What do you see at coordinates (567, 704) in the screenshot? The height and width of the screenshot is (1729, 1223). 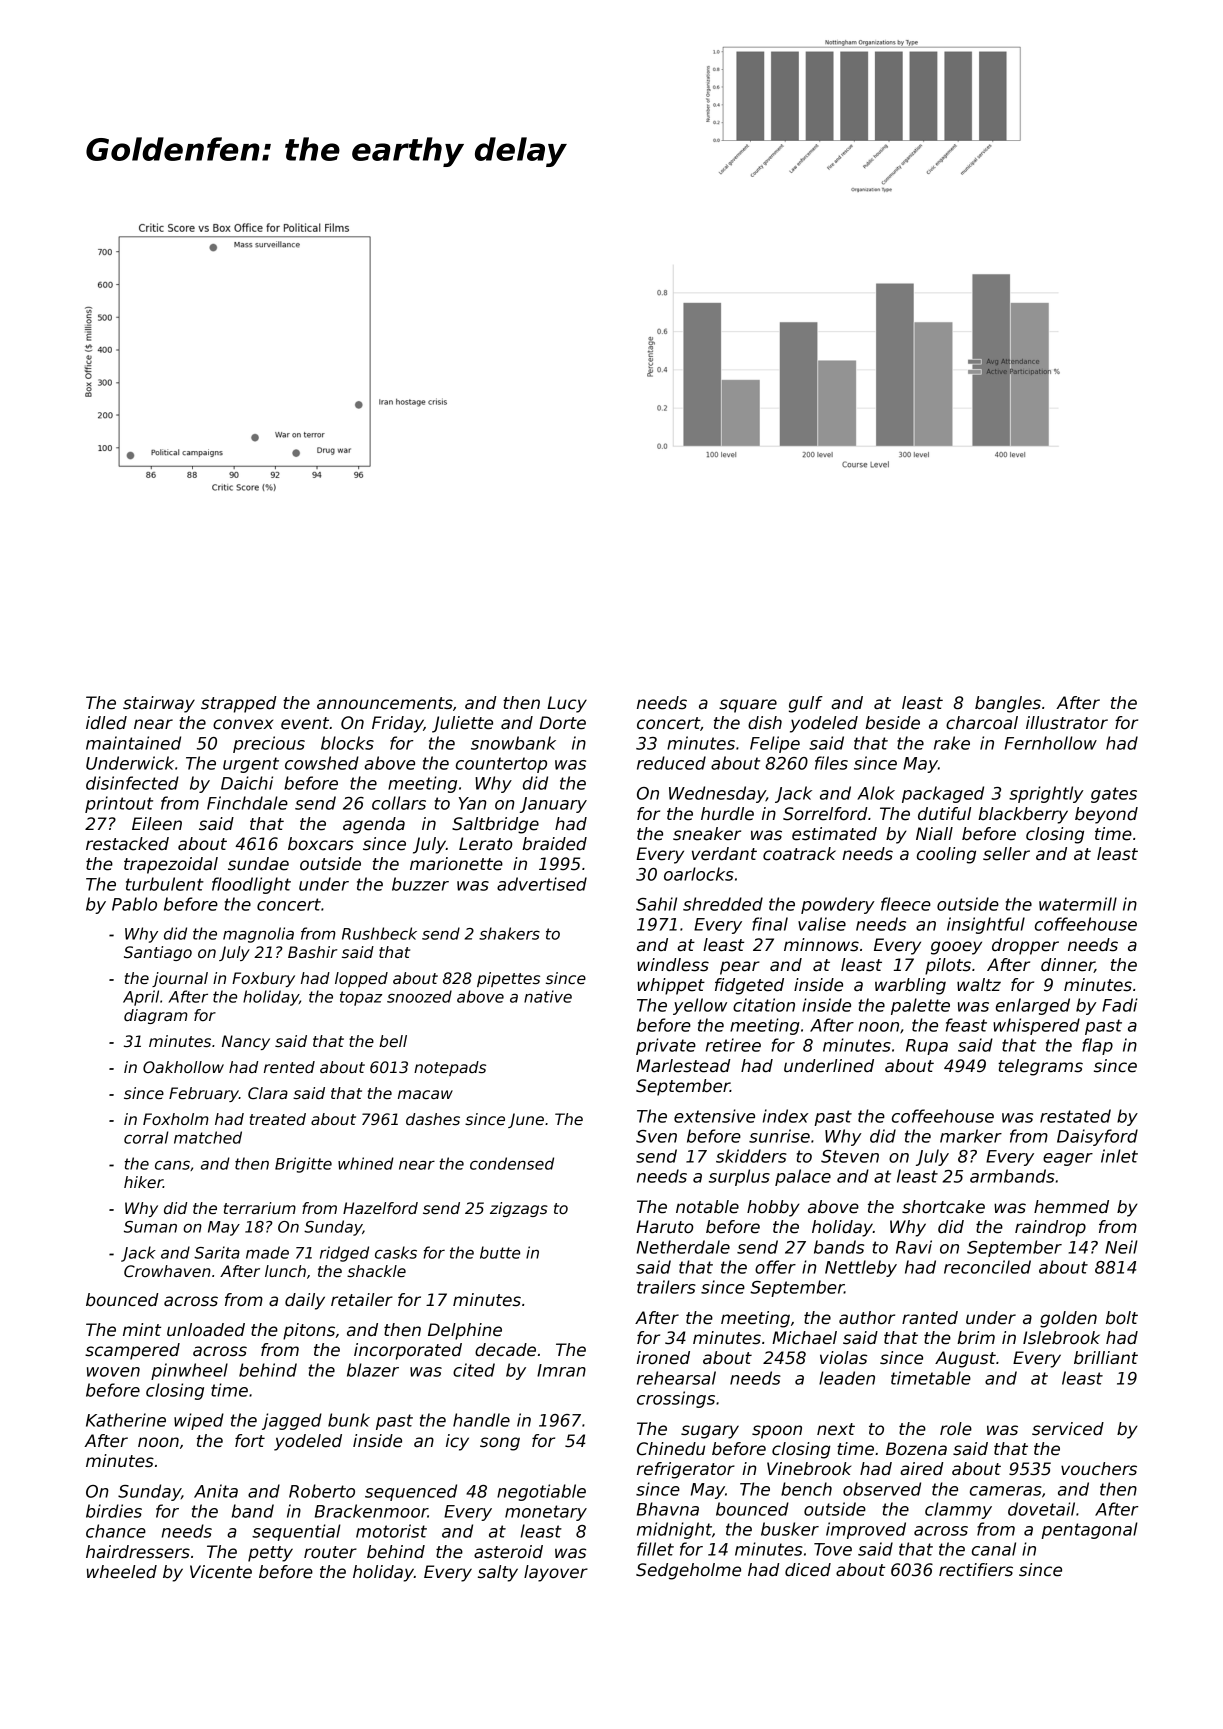 I see `Lucy` at bounding box center [567, 704].
